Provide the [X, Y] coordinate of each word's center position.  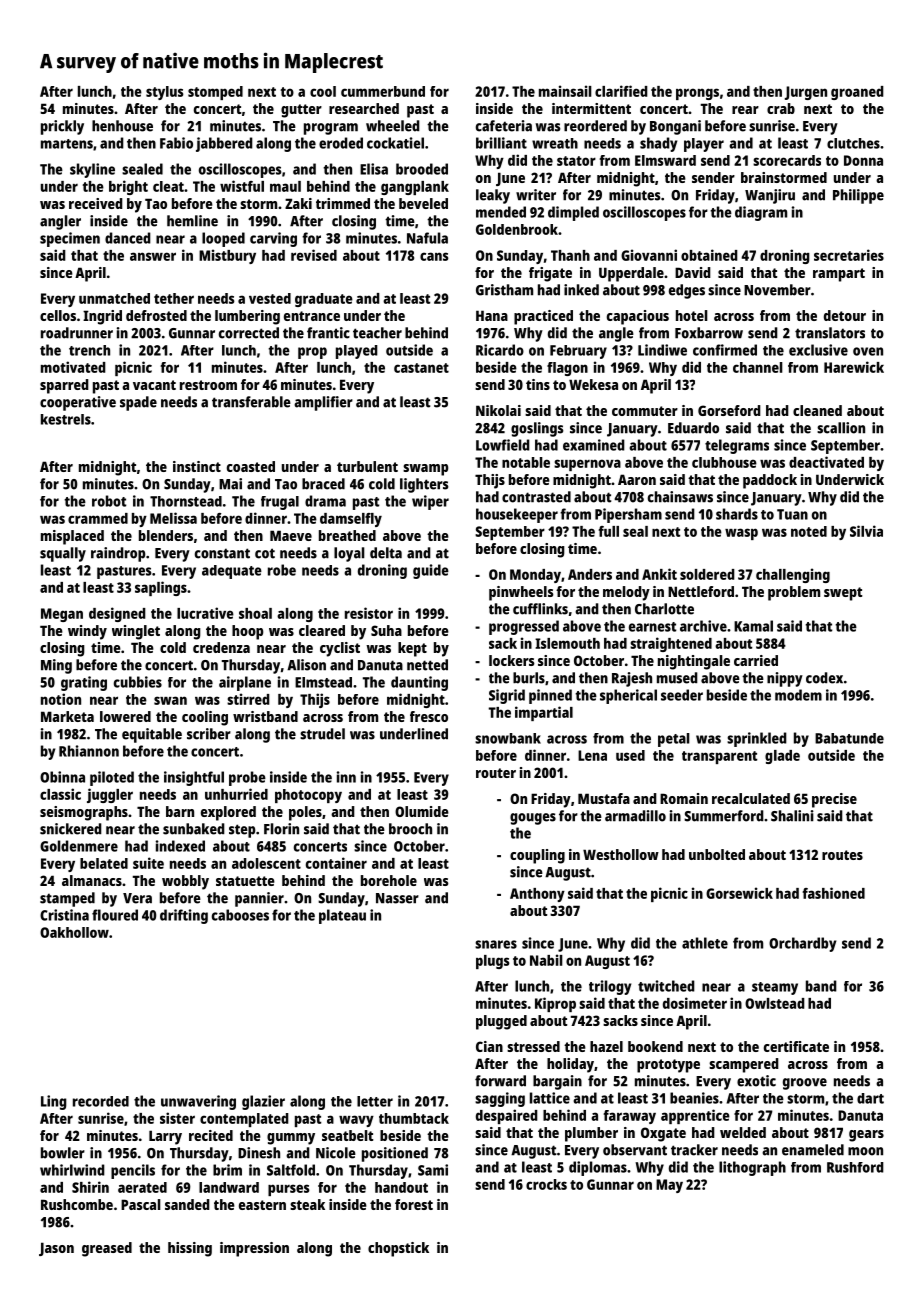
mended [501, 212]
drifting [184, 916]
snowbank [508, 738]
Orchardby [802, 944]
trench [89, 350]
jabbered [224, 144]
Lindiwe [662, 350]
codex [824, 678]
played [357, 352]
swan [170, 700]
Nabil [546, 960]
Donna [863, 160]
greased [107, 1249]
